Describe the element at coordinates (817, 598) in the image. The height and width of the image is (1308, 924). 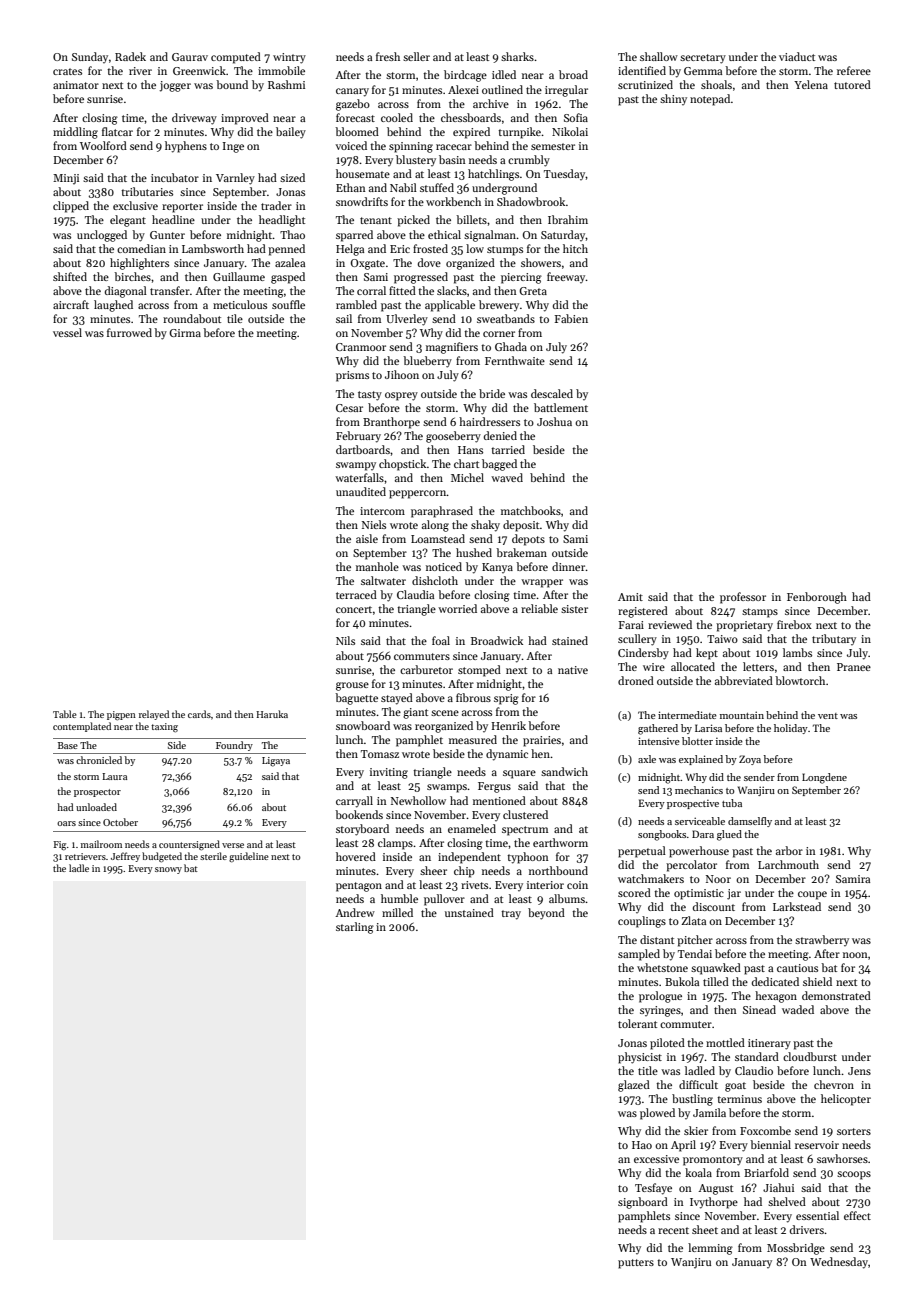
I see `Fenborough` at that location.
